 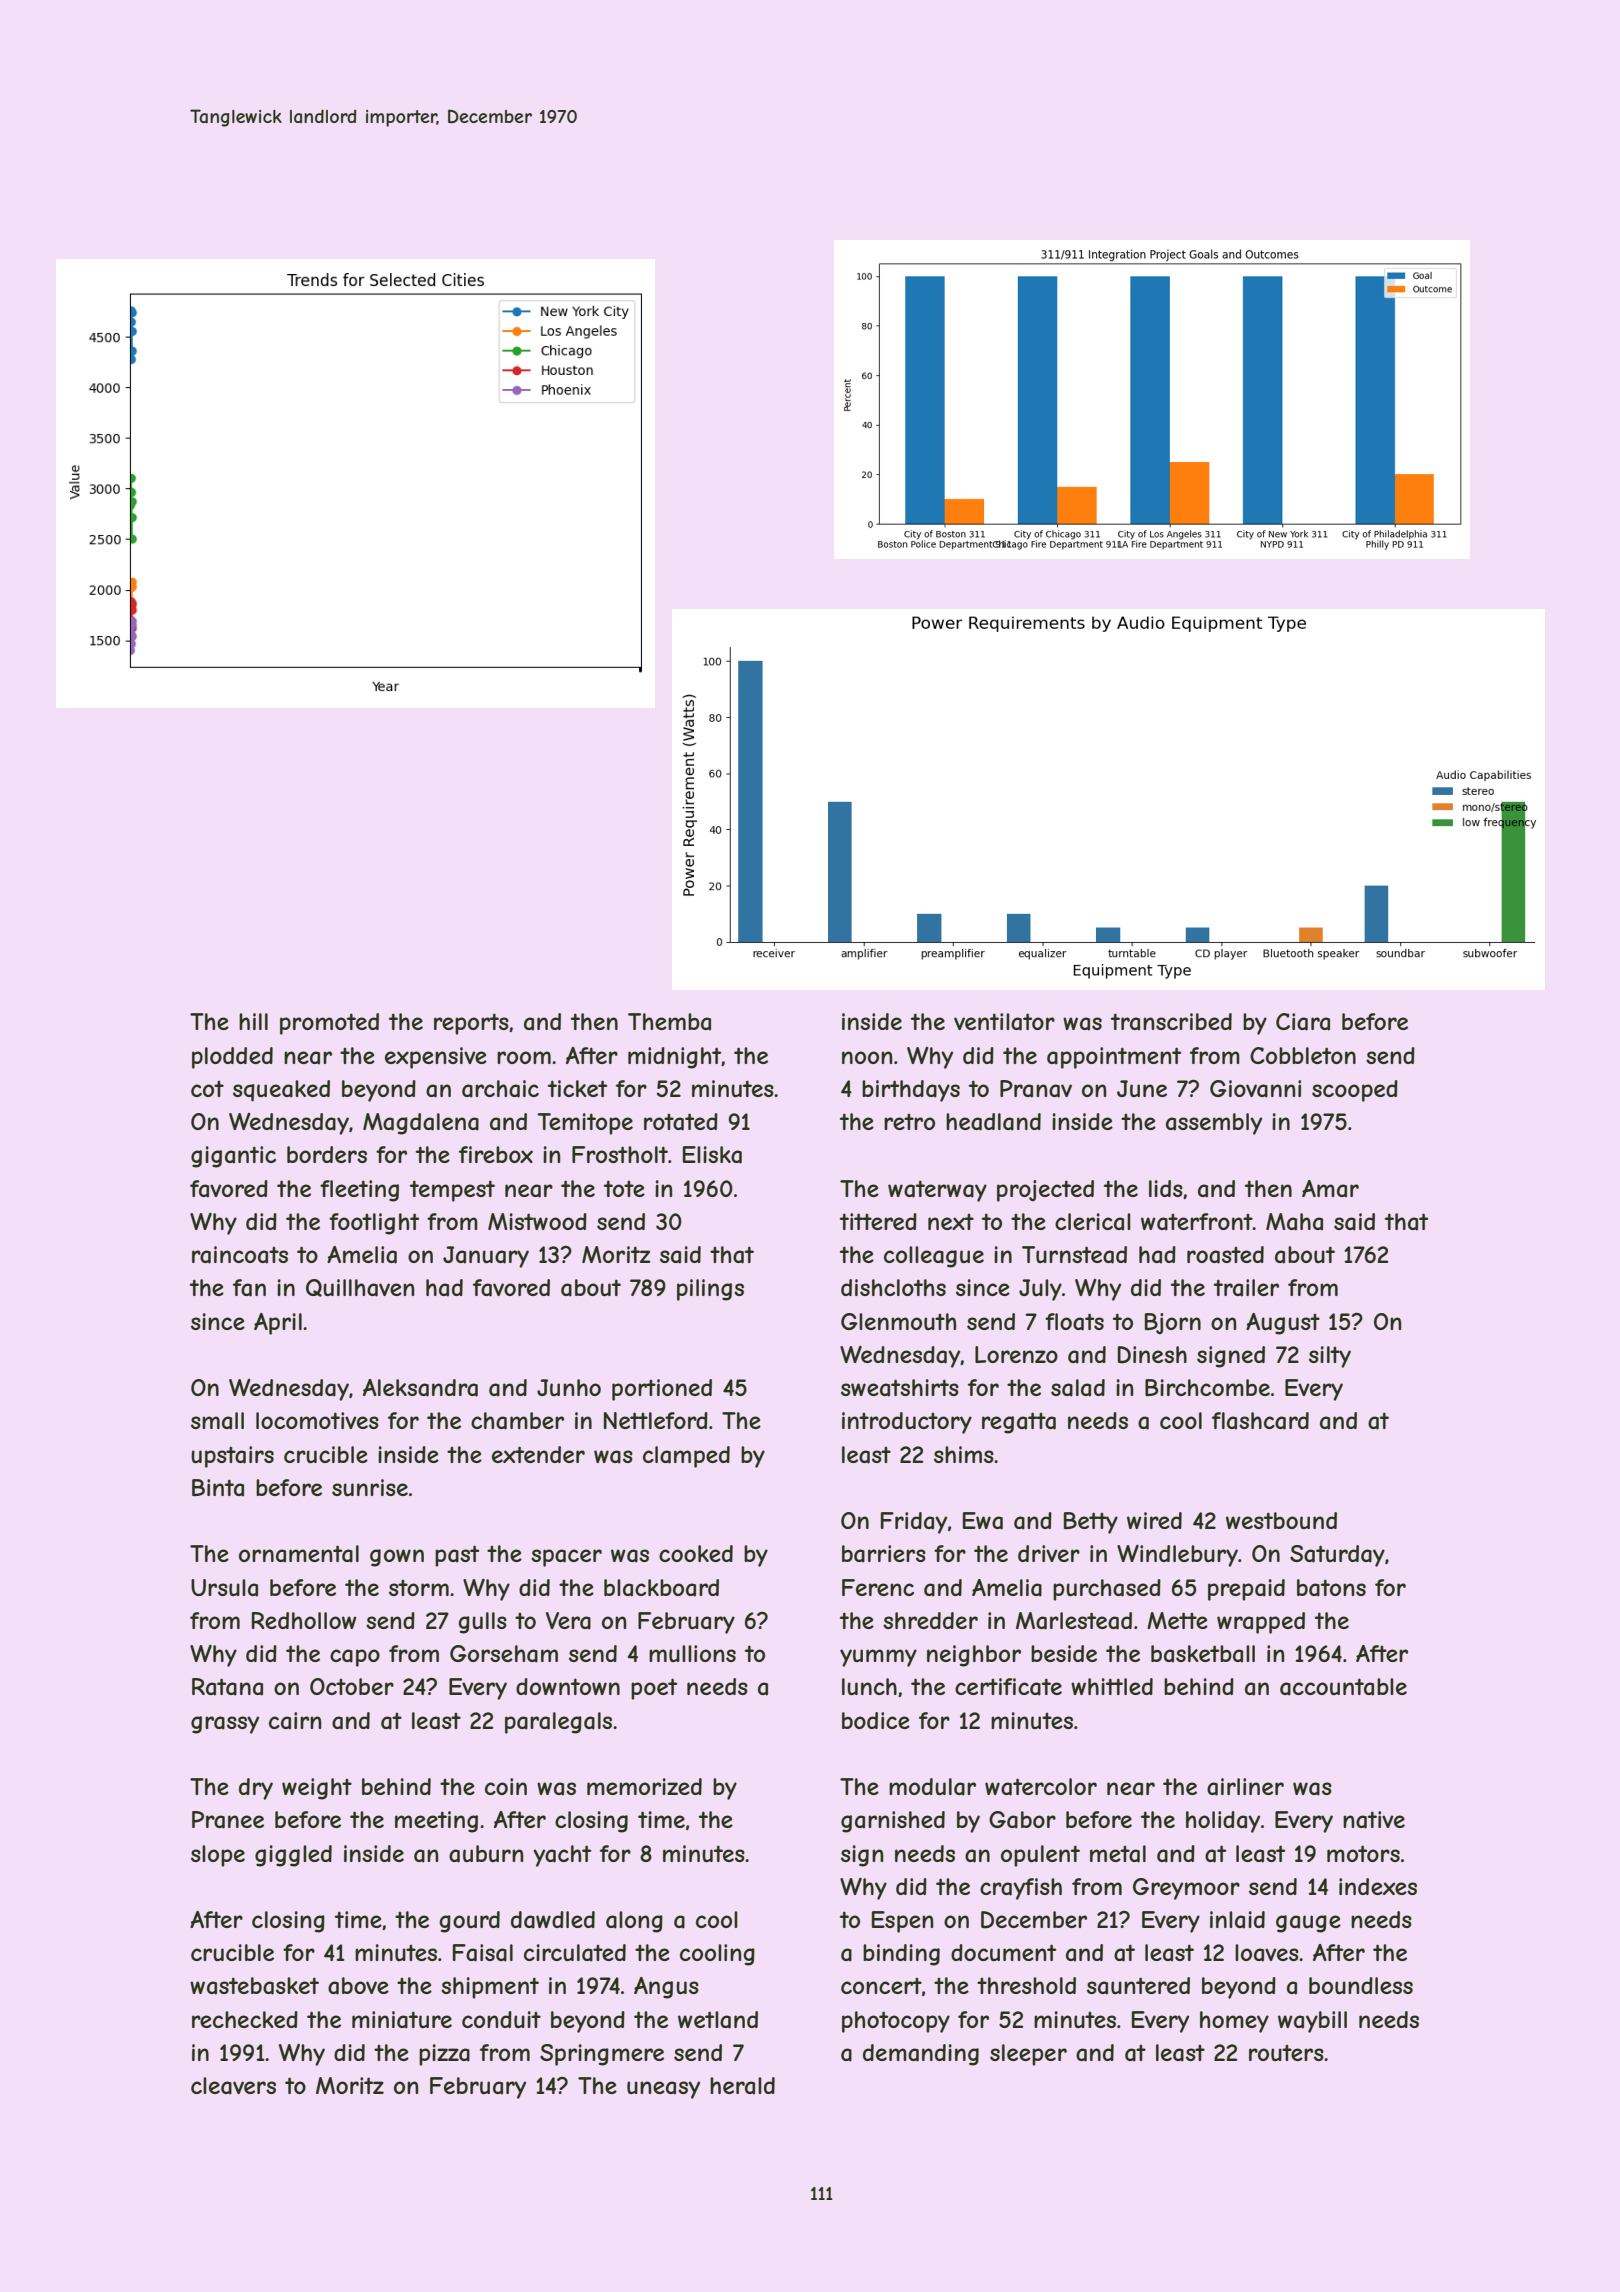 I want to click on Ciara, so click(x=1303, y=1022).
